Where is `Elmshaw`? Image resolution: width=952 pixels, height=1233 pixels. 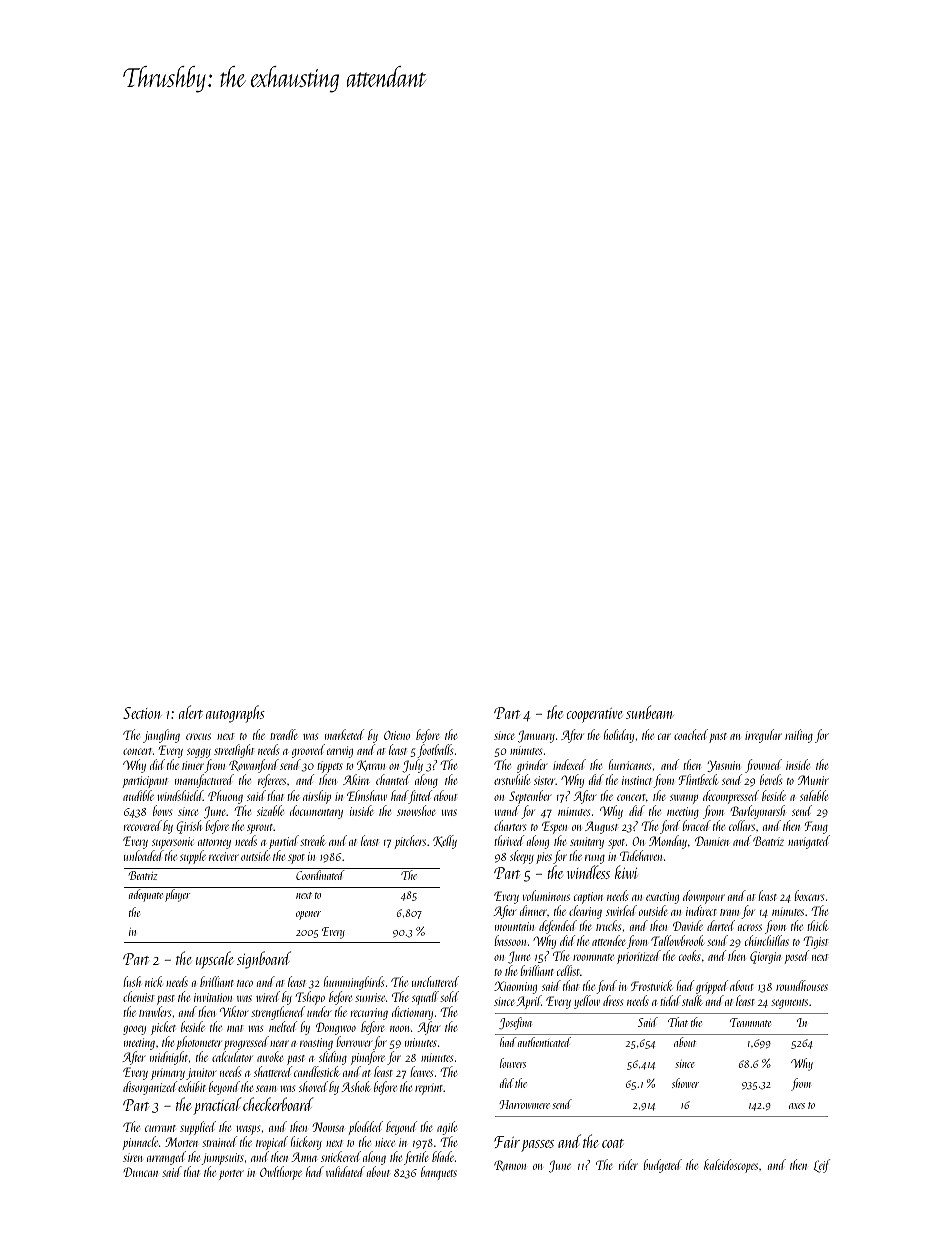
Elmshaw is located at coordinates (367, 795).
